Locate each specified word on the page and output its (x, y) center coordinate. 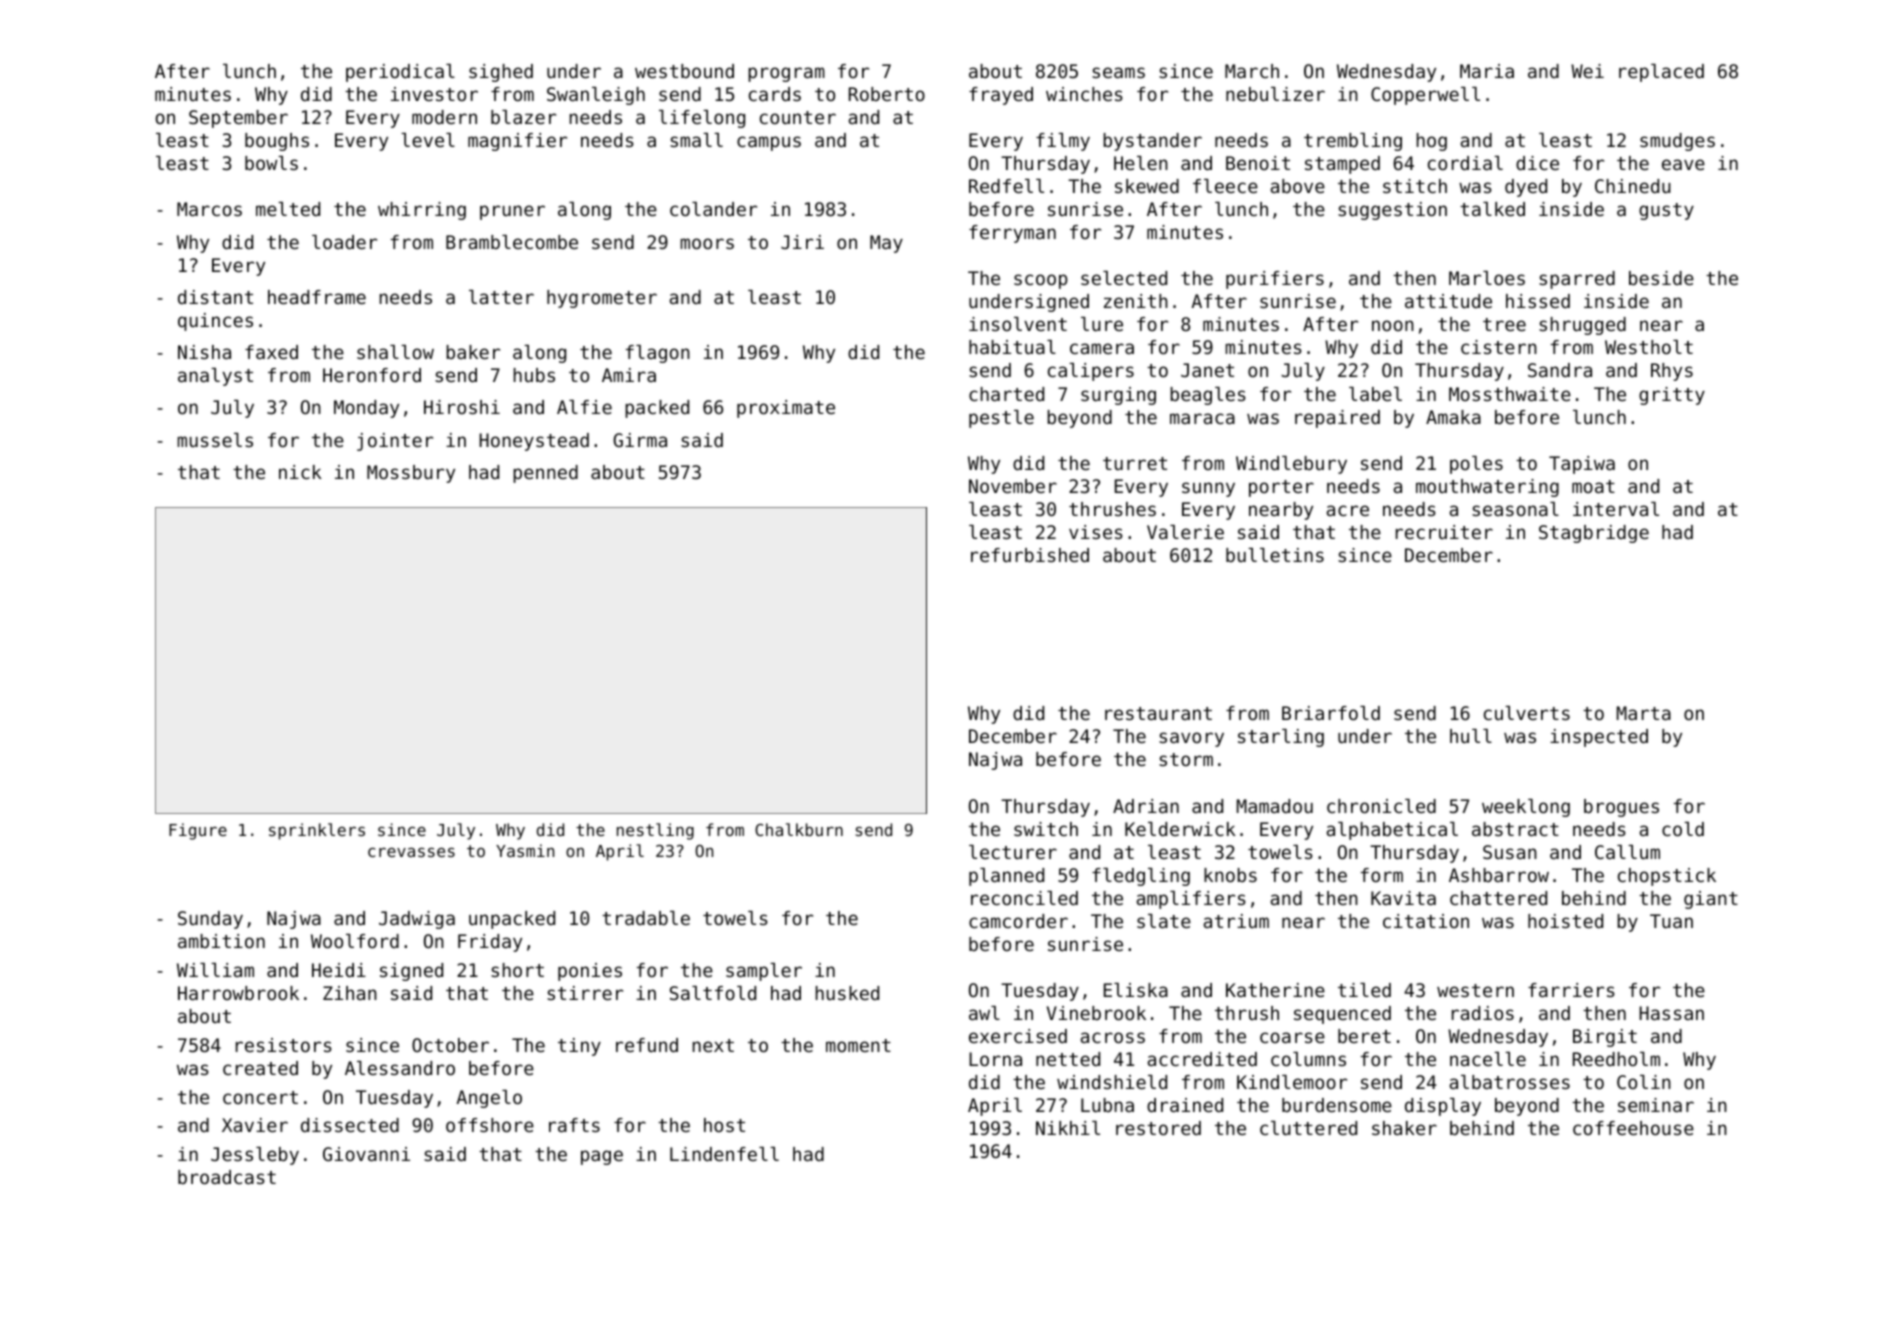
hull (1471, 736)
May (886, 244)
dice (1537, 163)
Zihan (350, 993)
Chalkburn (799, 829)
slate (1164, 921)
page (602, 1157)
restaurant (1158, 713)
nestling (655, 831)
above (1298, 186)
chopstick (1667, 877)
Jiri (802, 242)
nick (300, 472)
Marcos (209, 209)
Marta (1644, 713)
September (238, 119)
